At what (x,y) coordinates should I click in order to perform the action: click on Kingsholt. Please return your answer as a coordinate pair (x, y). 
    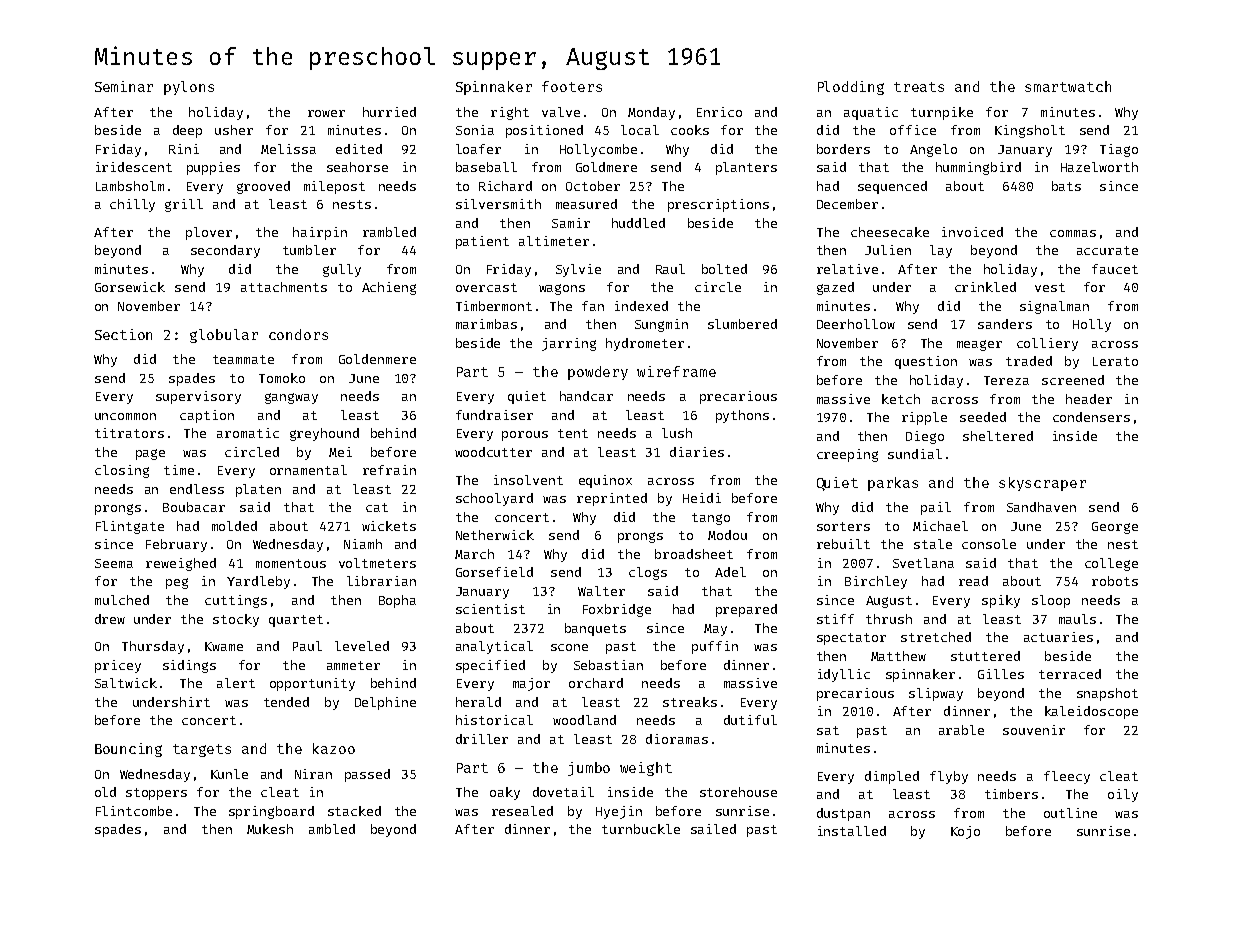
    Looking at the image, I should click on (1030, 131).
